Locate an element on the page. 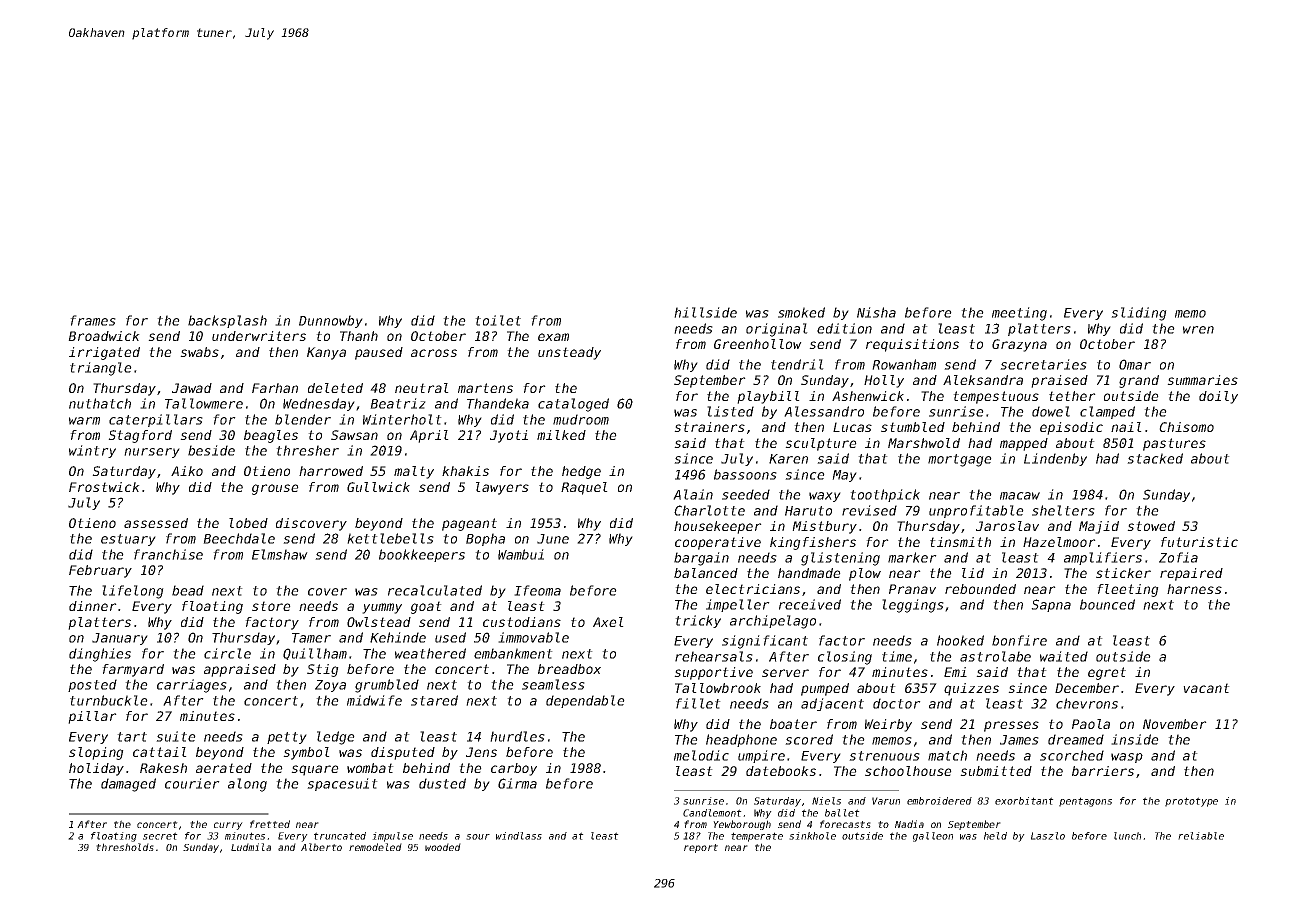  hillside is located at coordinates (705, 312).
